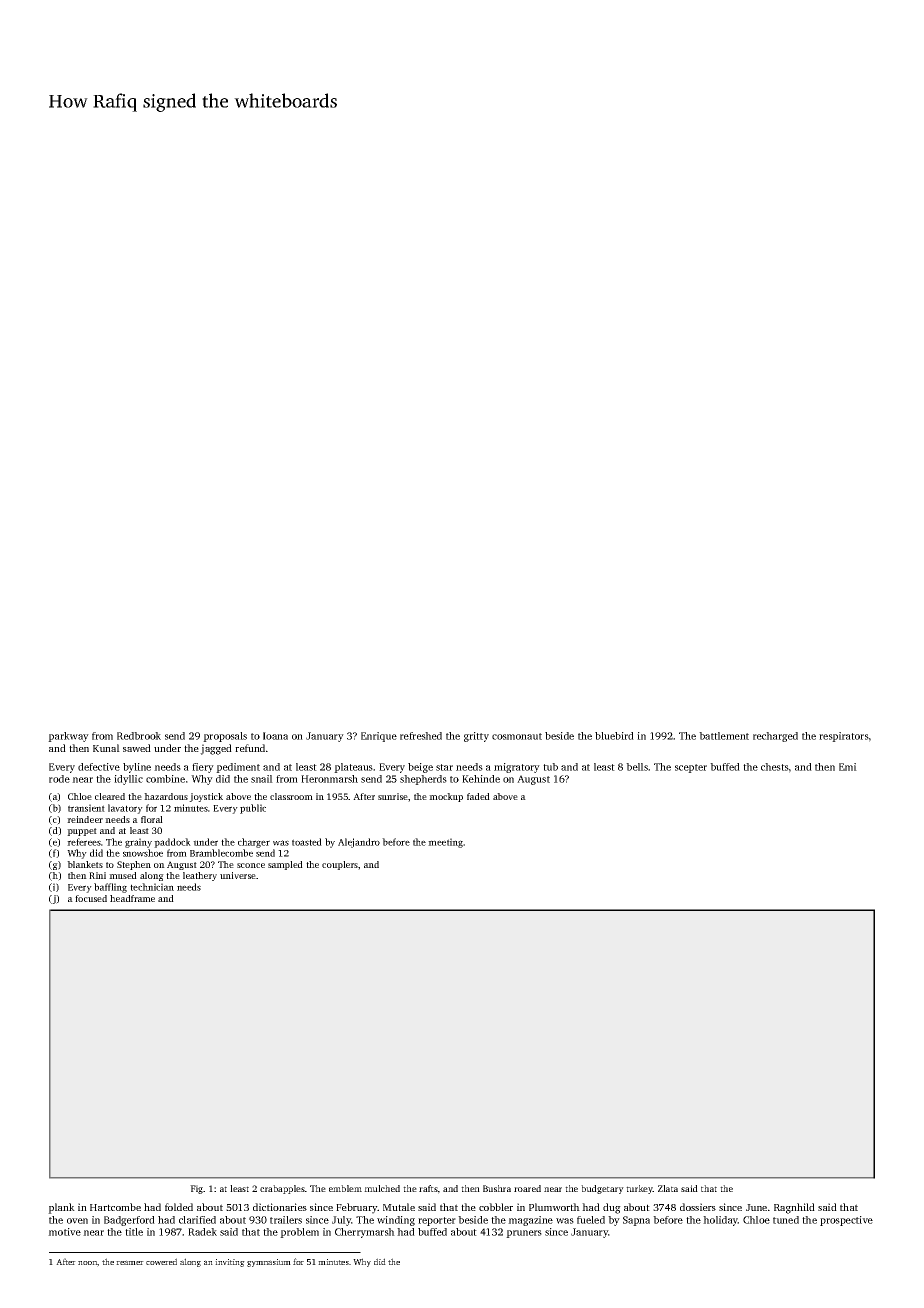 The height and width of the image is (1308, 924). Describe the element at coordinates (478, 796) in the image. I see `faded` at that location.
